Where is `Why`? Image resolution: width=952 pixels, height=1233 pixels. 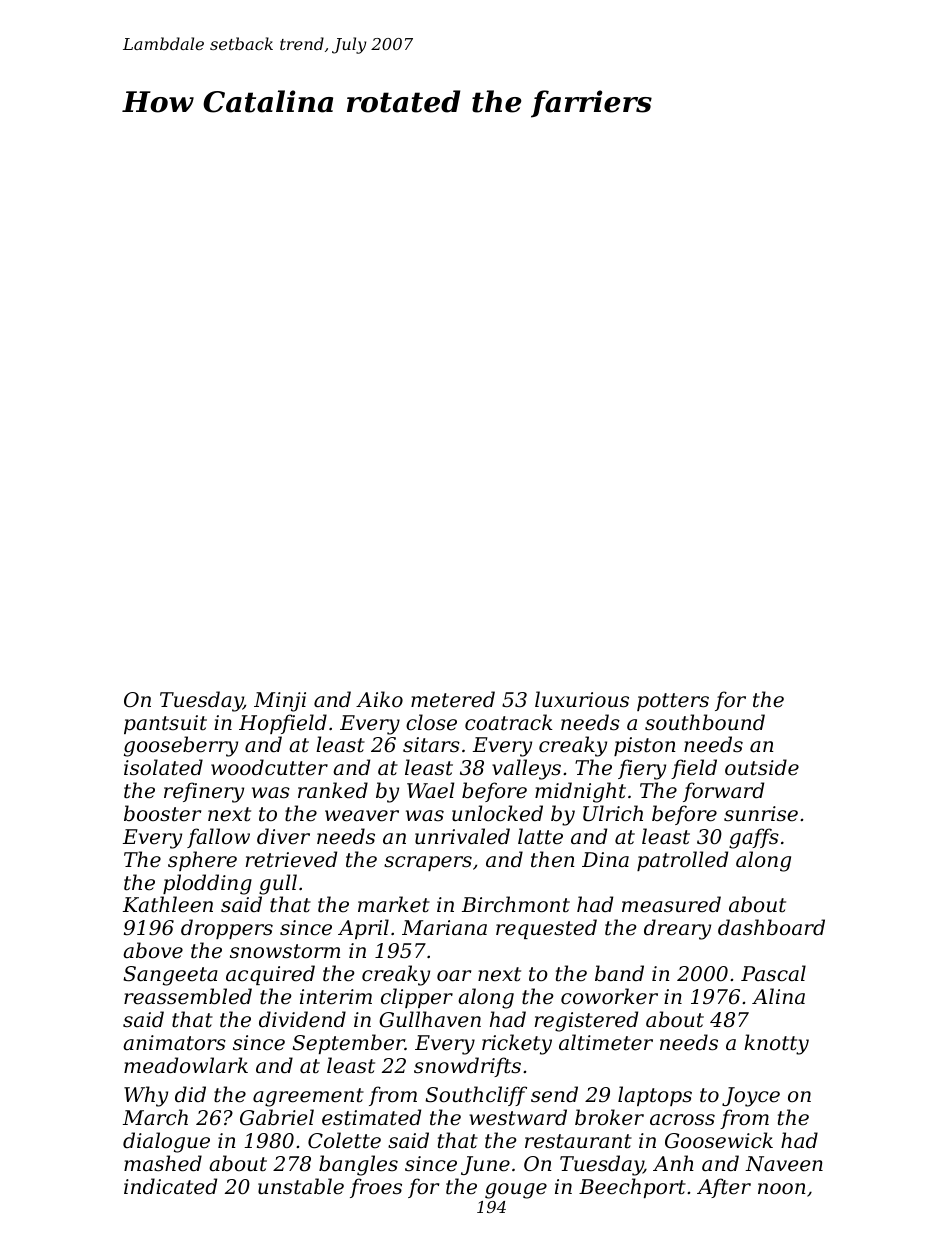
Why is located at coordinates (146, 1096).
